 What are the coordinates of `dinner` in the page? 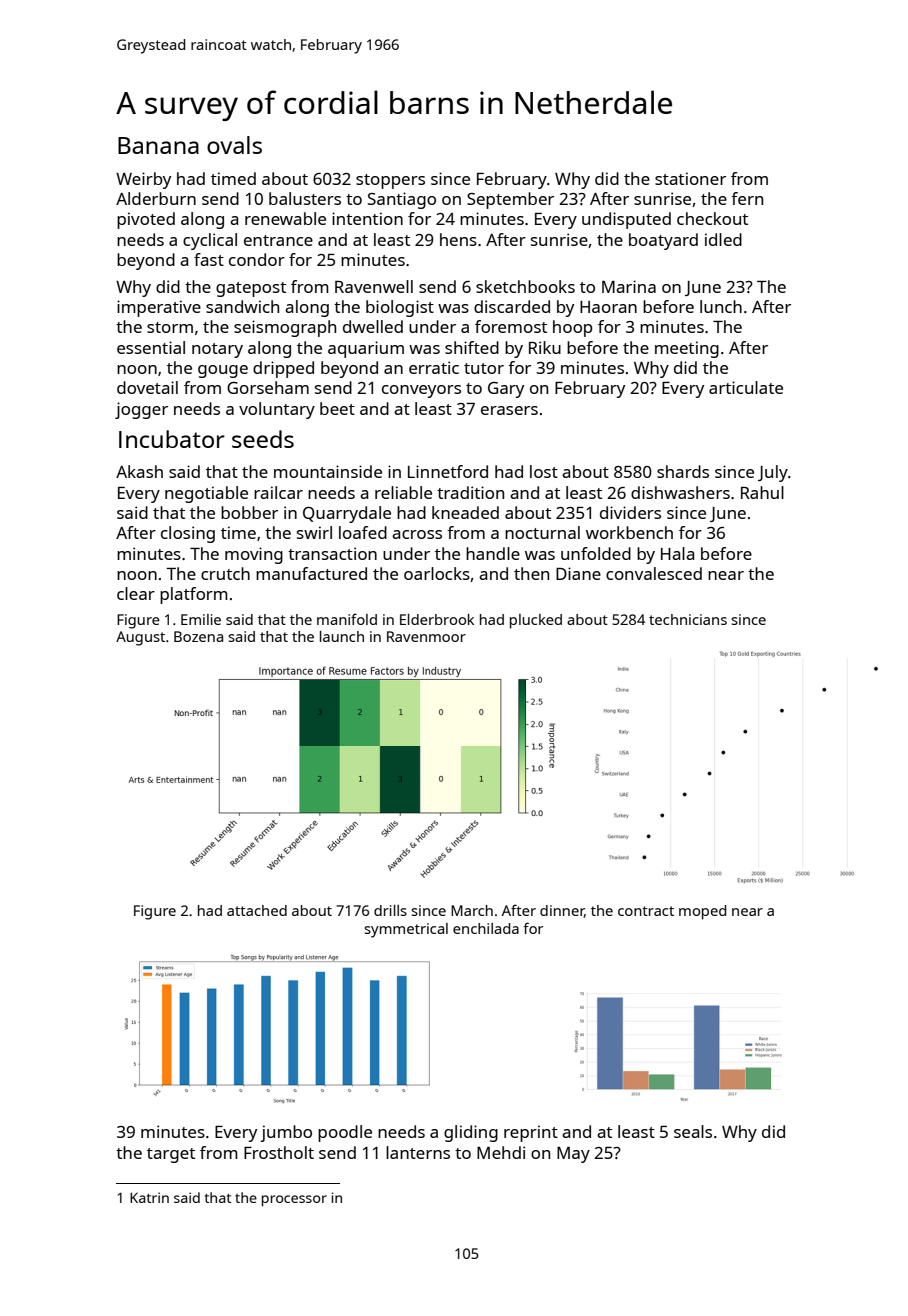 It's located at (562, 911).
